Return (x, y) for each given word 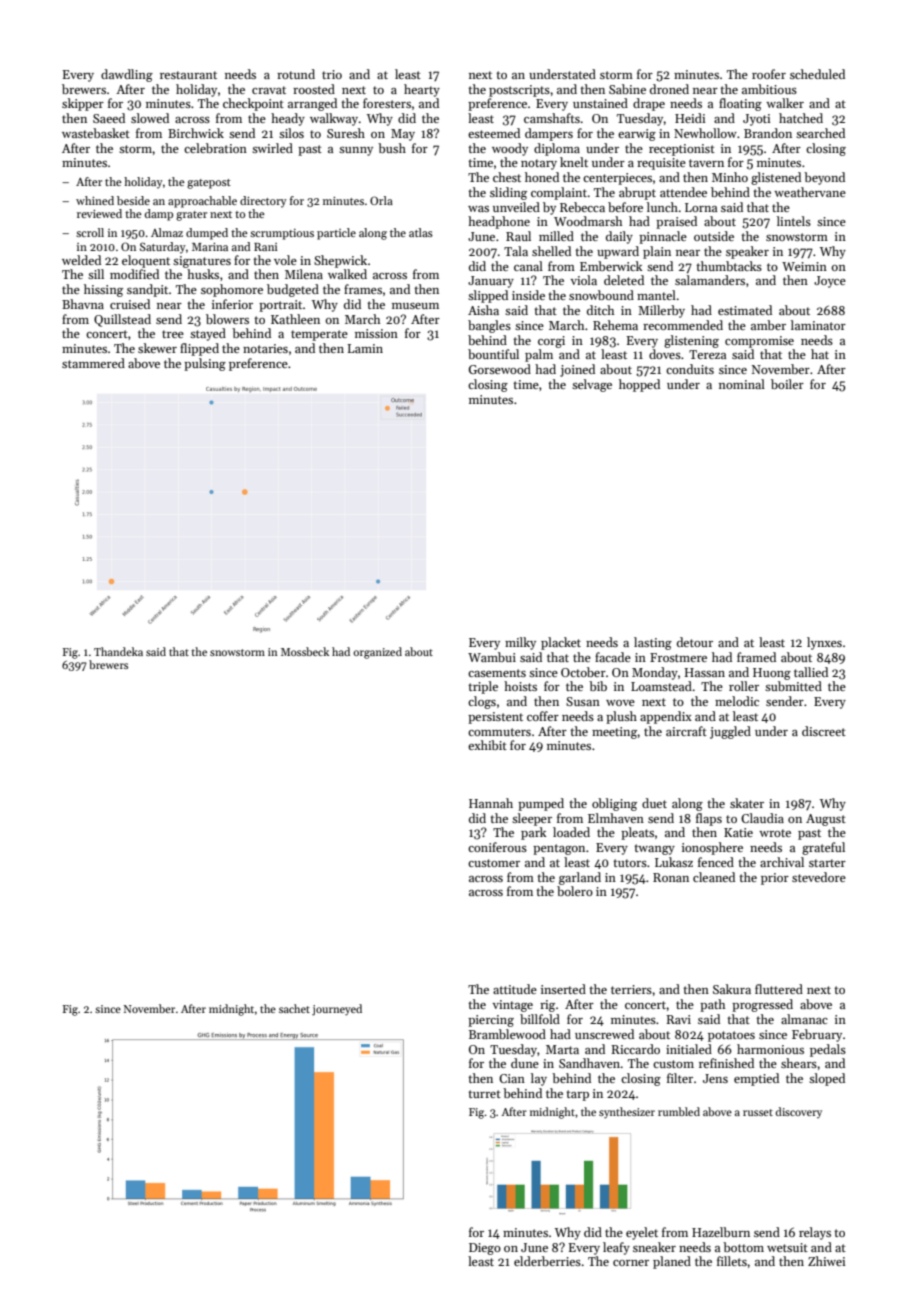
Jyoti (756, 120)
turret (485, 1094)
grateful (823, 848)
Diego (485, 1249)
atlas (421, 232)
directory (263, 202)
